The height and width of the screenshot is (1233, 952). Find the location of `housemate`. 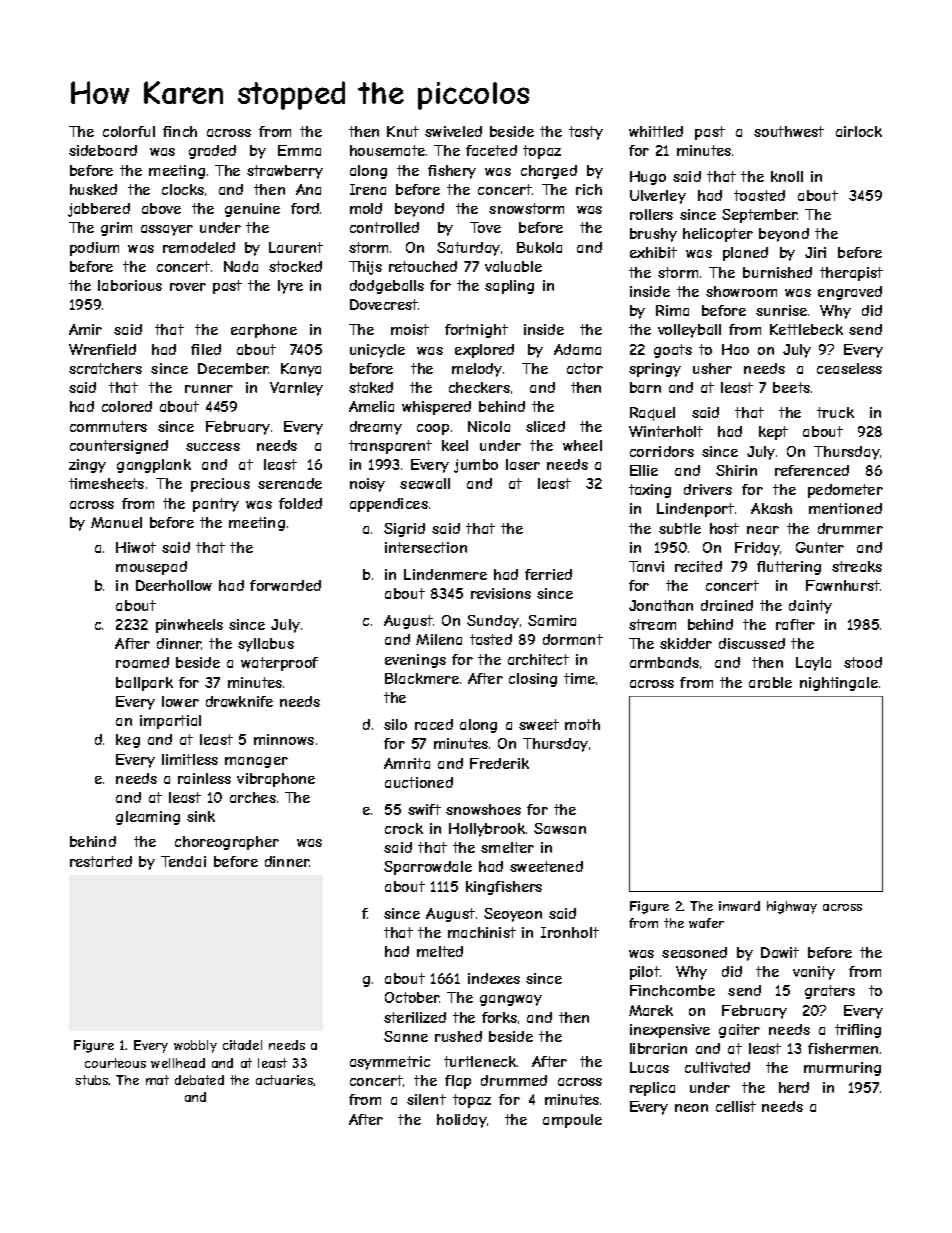

housemate is located at coordinates (387, 150).
